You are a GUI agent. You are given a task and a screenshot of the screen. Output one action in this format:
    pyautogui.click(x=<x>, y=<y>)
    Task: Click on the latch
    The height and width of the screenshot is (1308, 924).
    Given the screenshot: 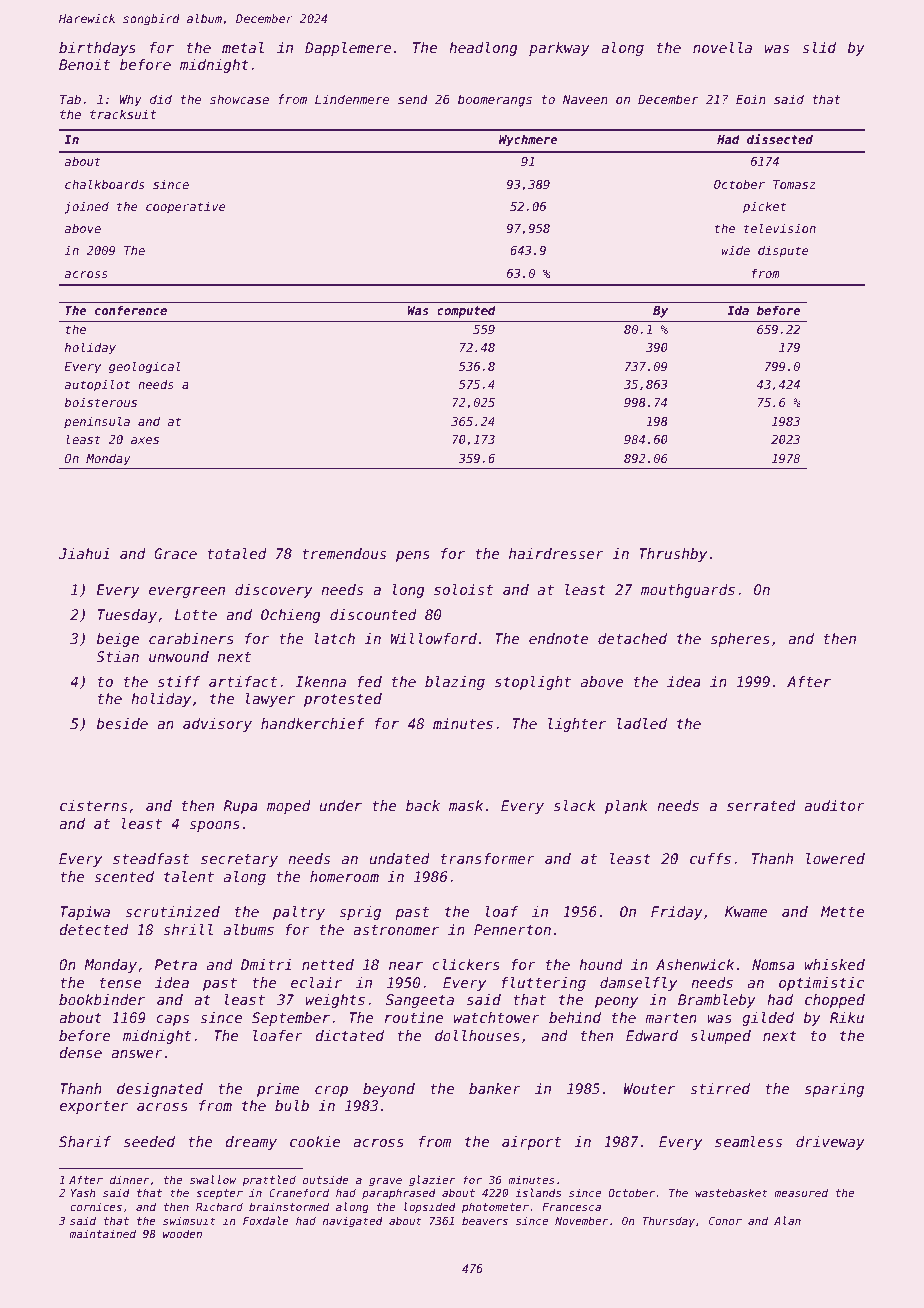 What is the action you would take?
    pyautogui.click(x=334, y=638)
